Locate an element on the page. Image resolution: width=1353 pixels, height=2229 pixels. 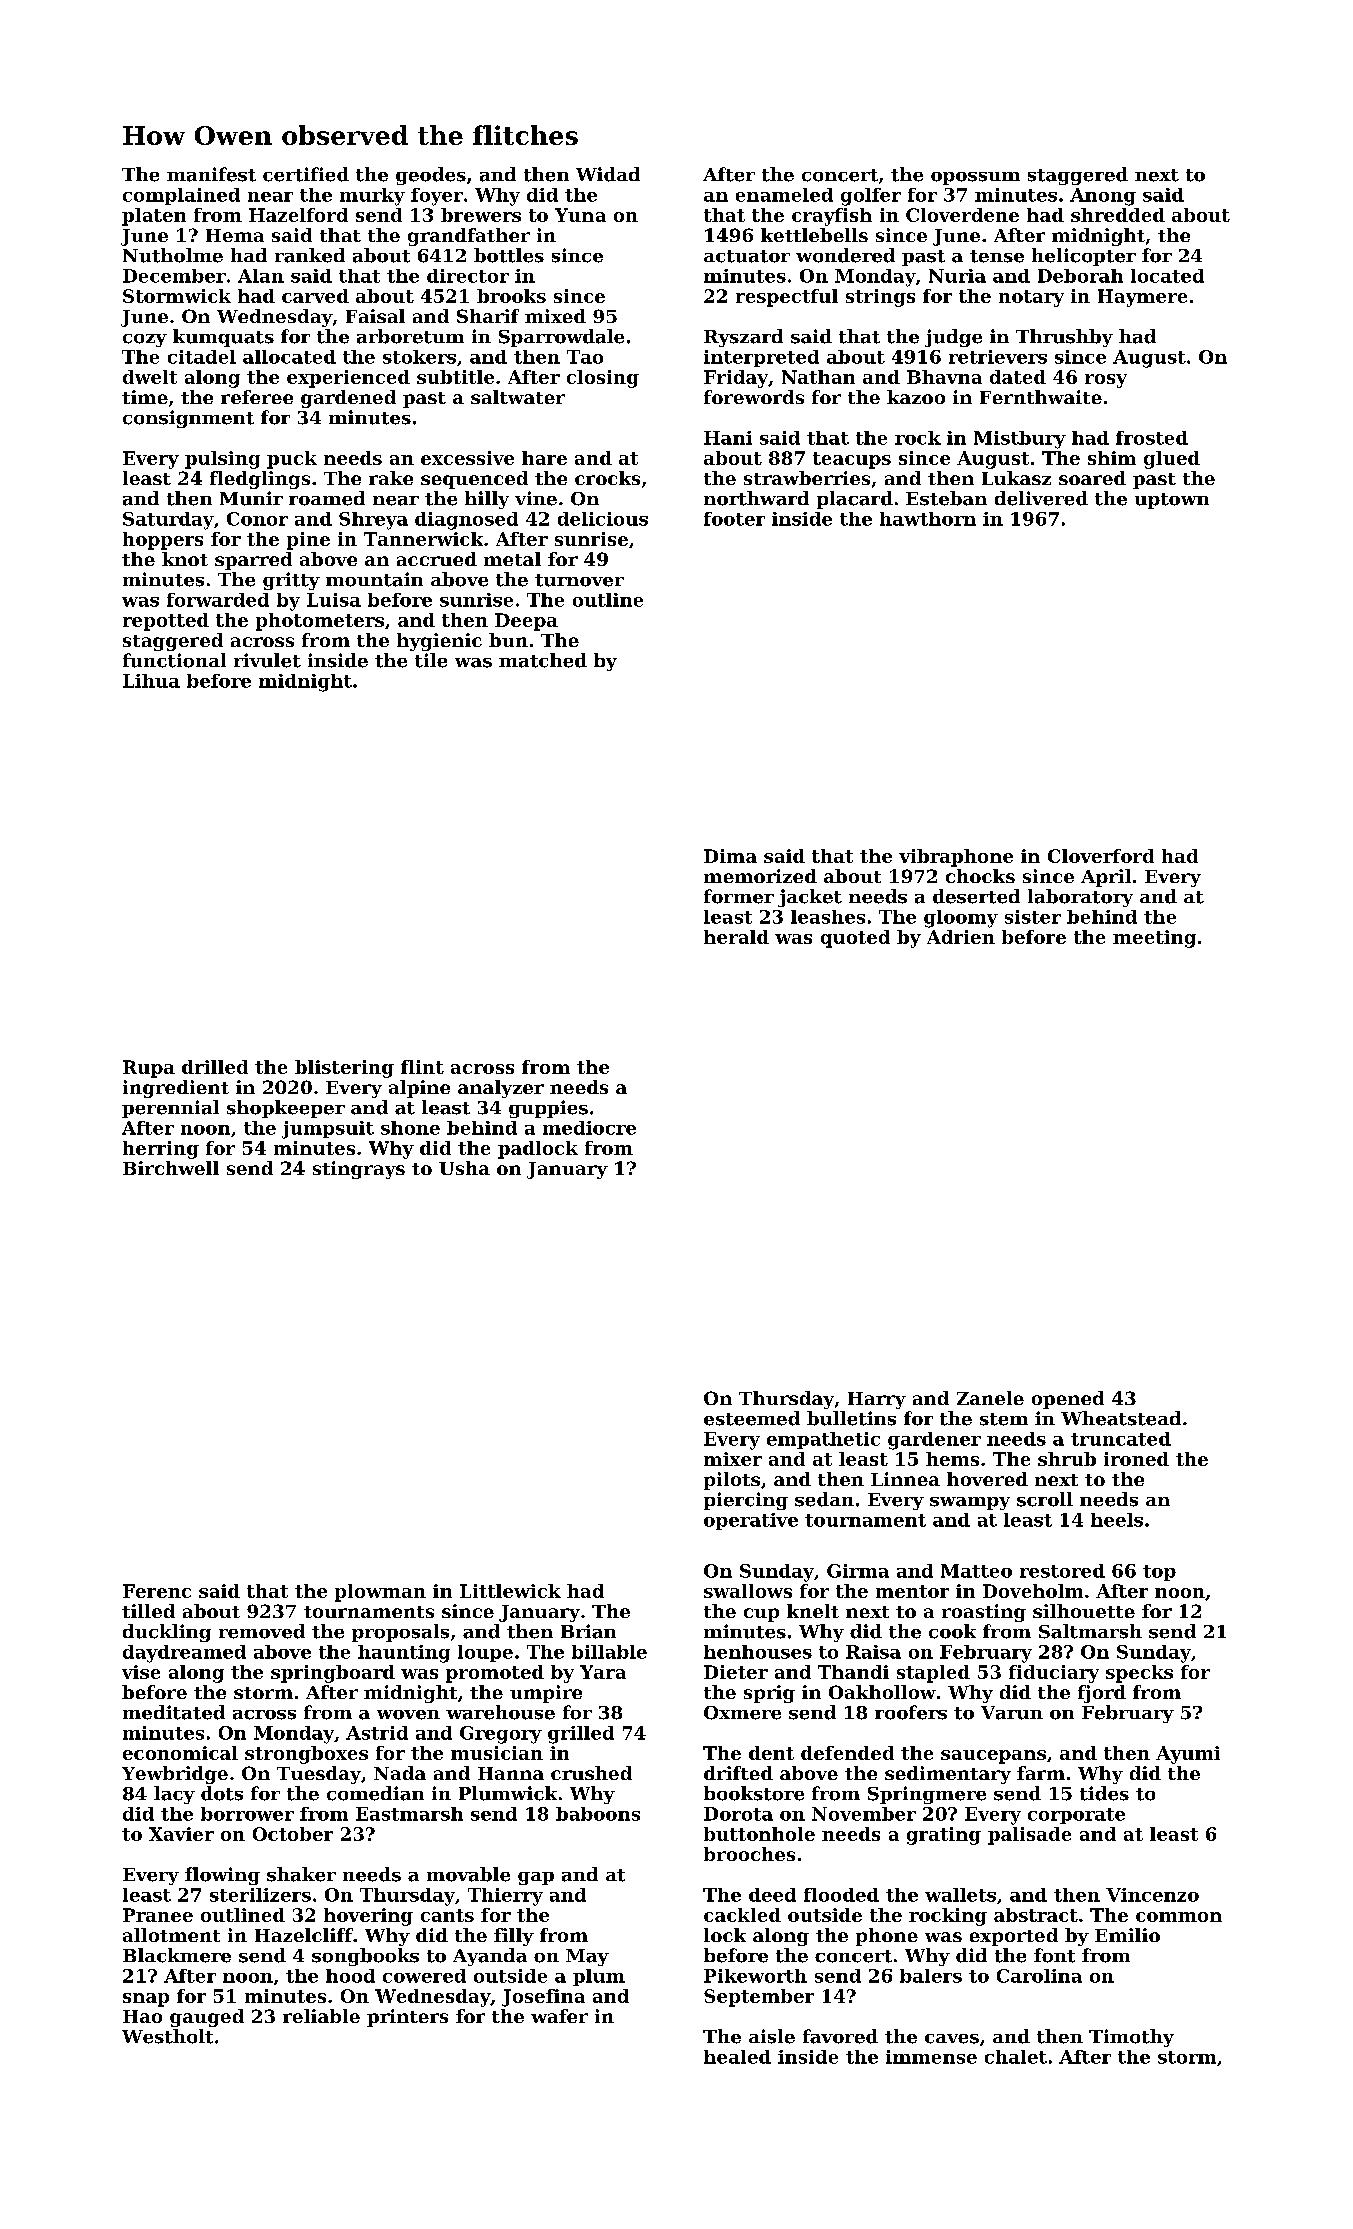
shredded is located at coordinates (1118, 215).
